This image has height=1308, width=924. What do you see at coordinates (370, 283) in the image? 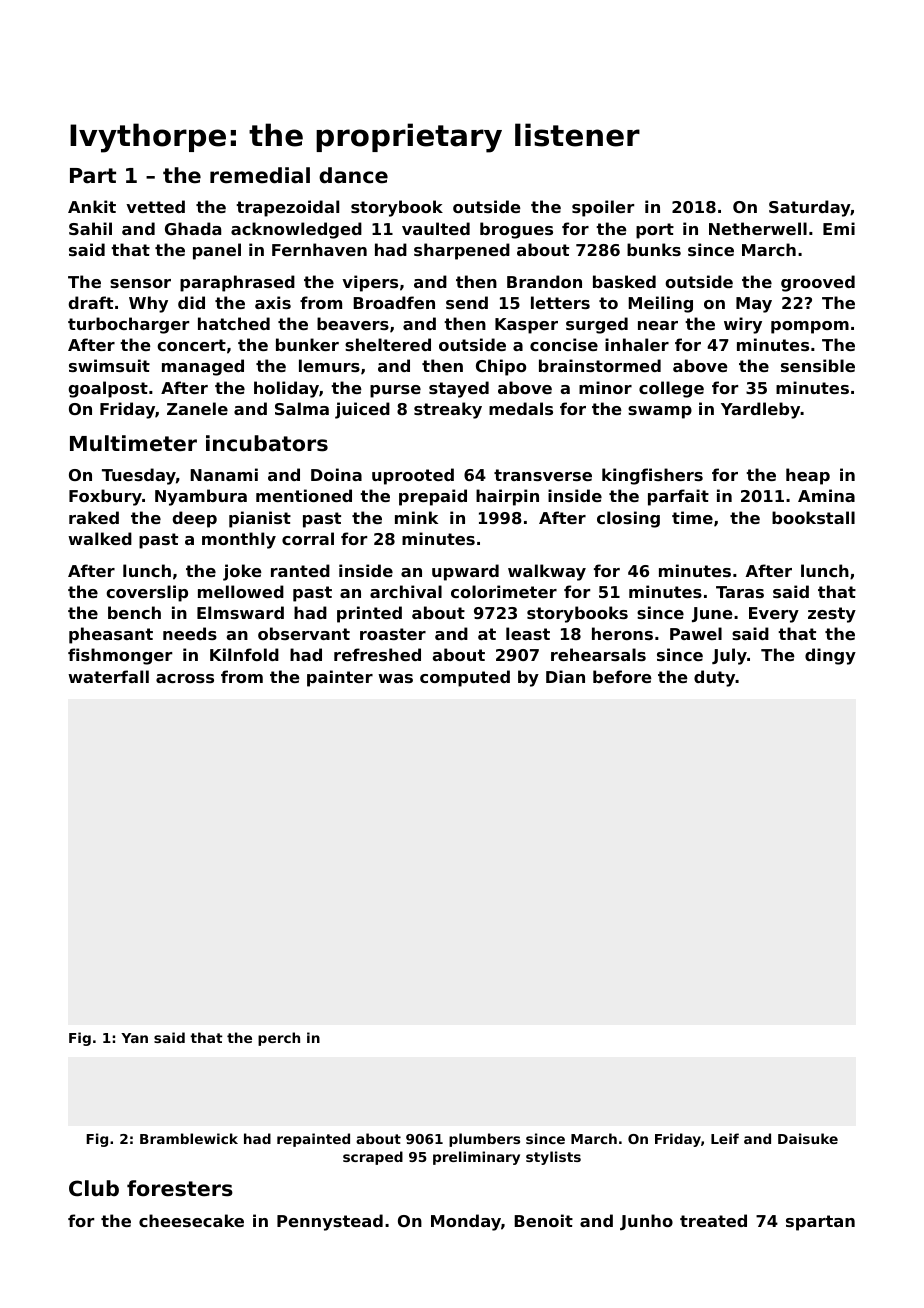
I see `vipers` at bounding box center [370, 283].
